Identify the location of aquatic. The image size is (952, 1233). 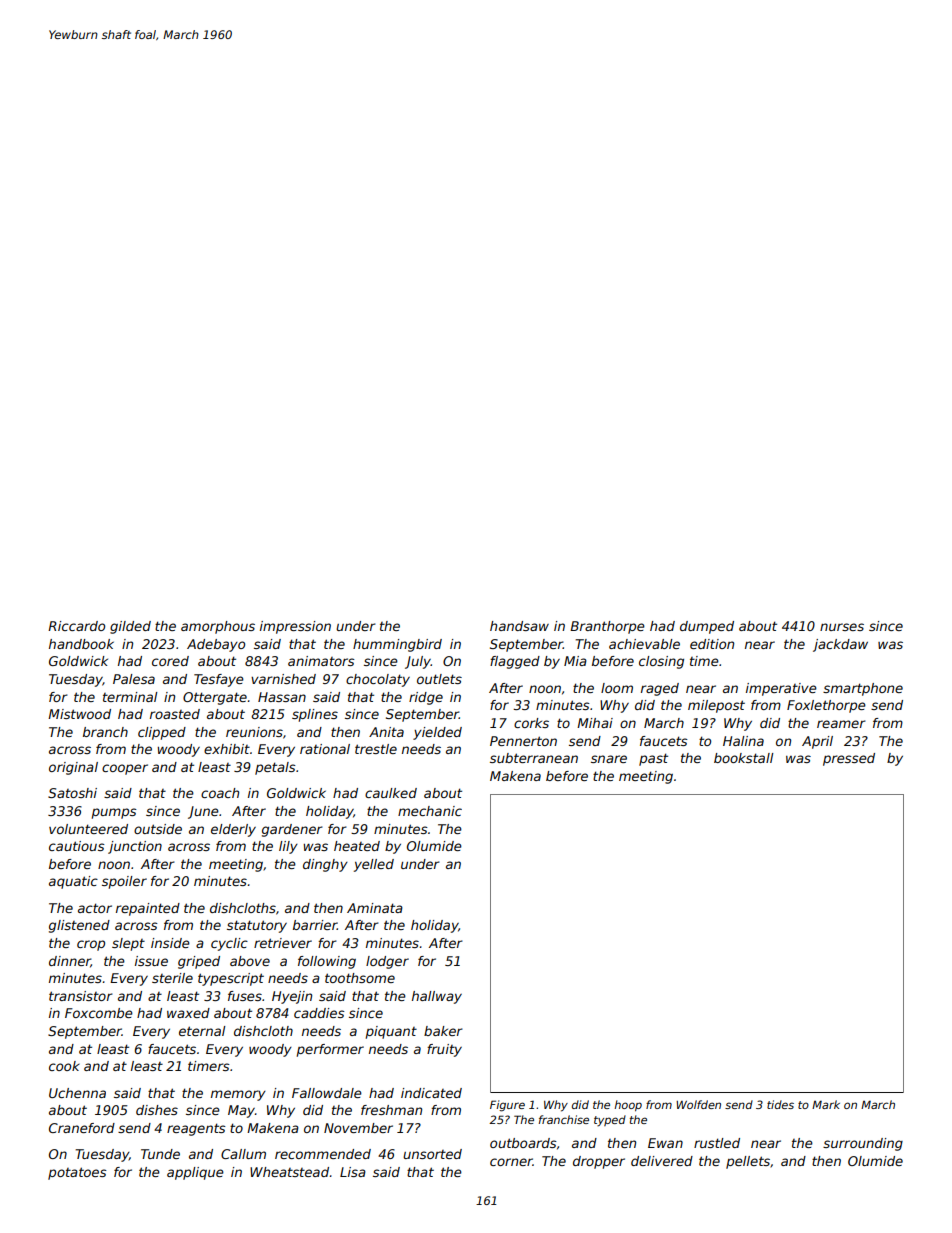
(73, 882).
